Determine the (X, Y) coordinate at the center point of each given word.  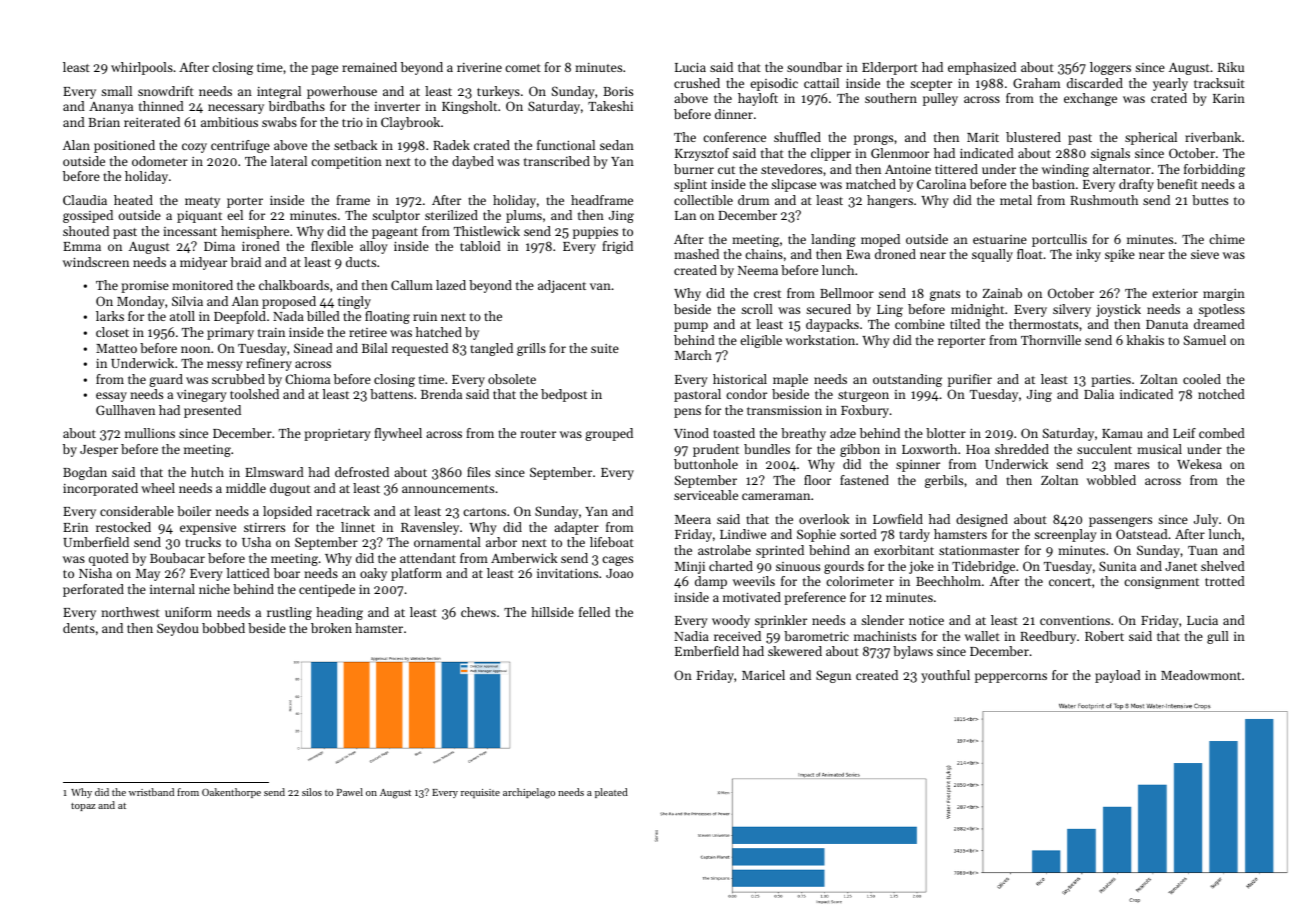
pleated (611, 793)
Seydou (178, 629)
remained (369, 67)
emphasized (982, 68)
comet (523, 68)
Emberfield (707, 651)
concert (1070, 582)
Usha (256, 542)
